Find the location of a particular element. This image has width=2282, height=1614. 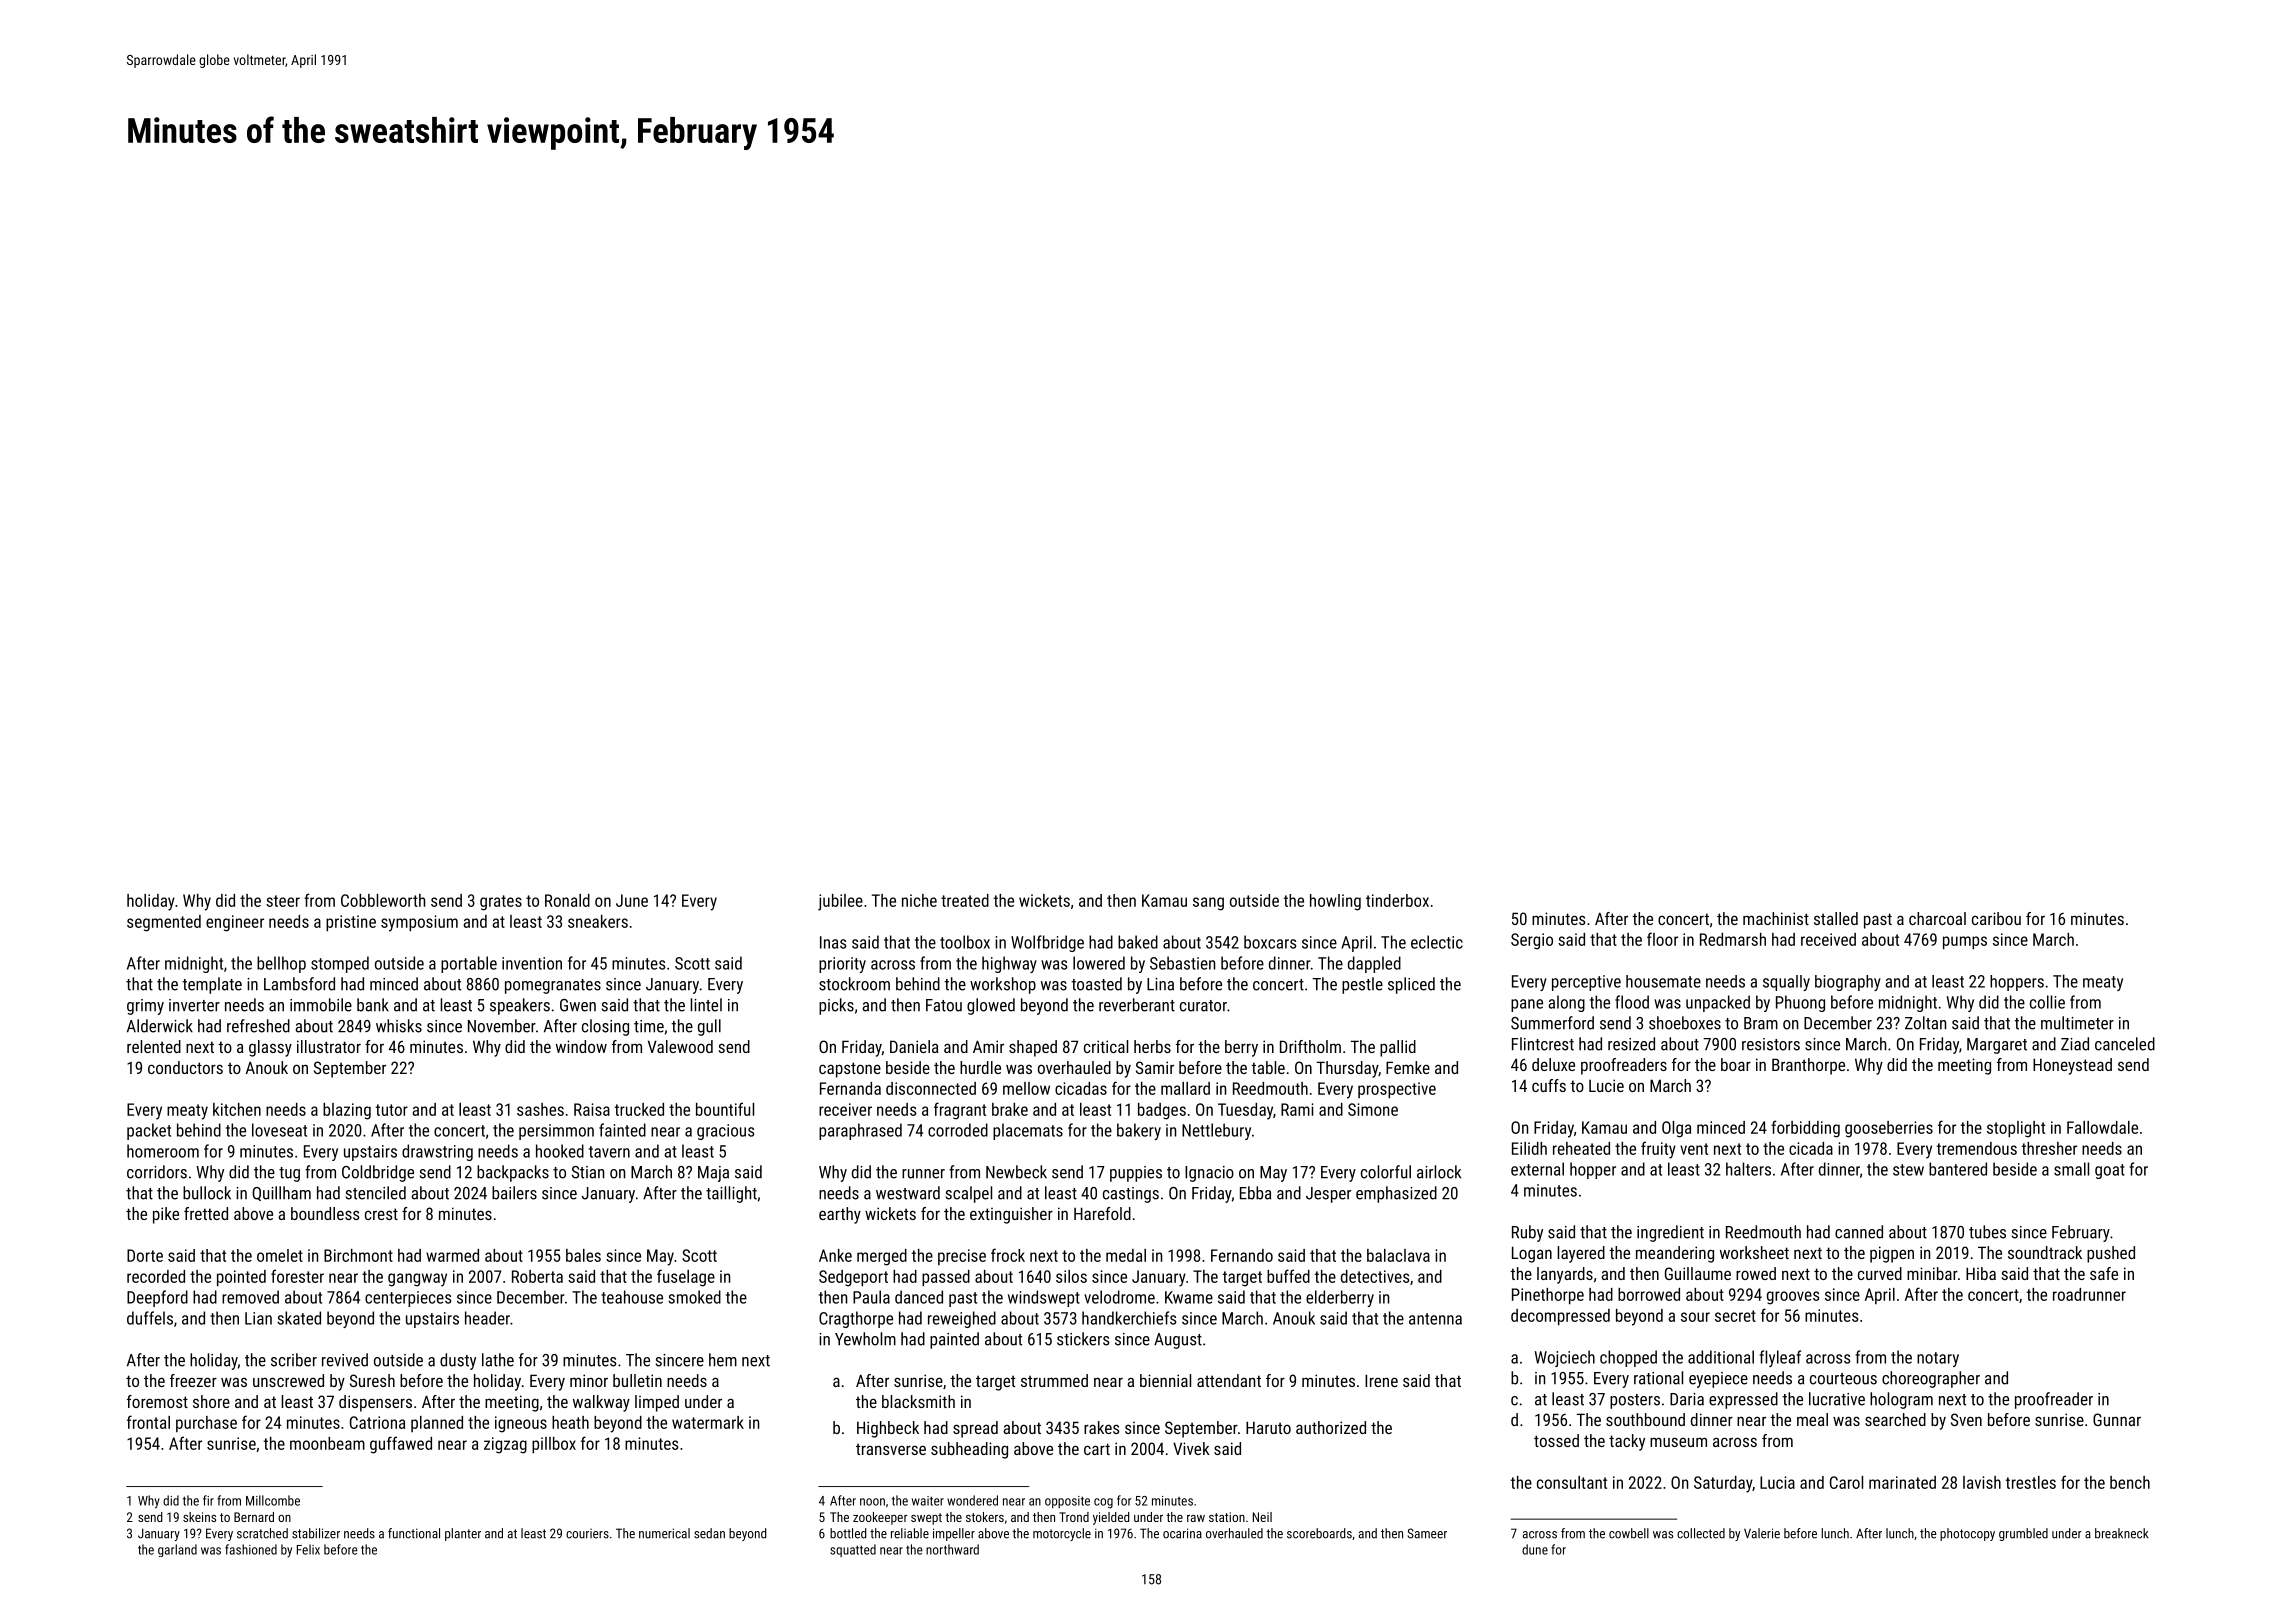

pristine is located at coordinates (351, 923).
